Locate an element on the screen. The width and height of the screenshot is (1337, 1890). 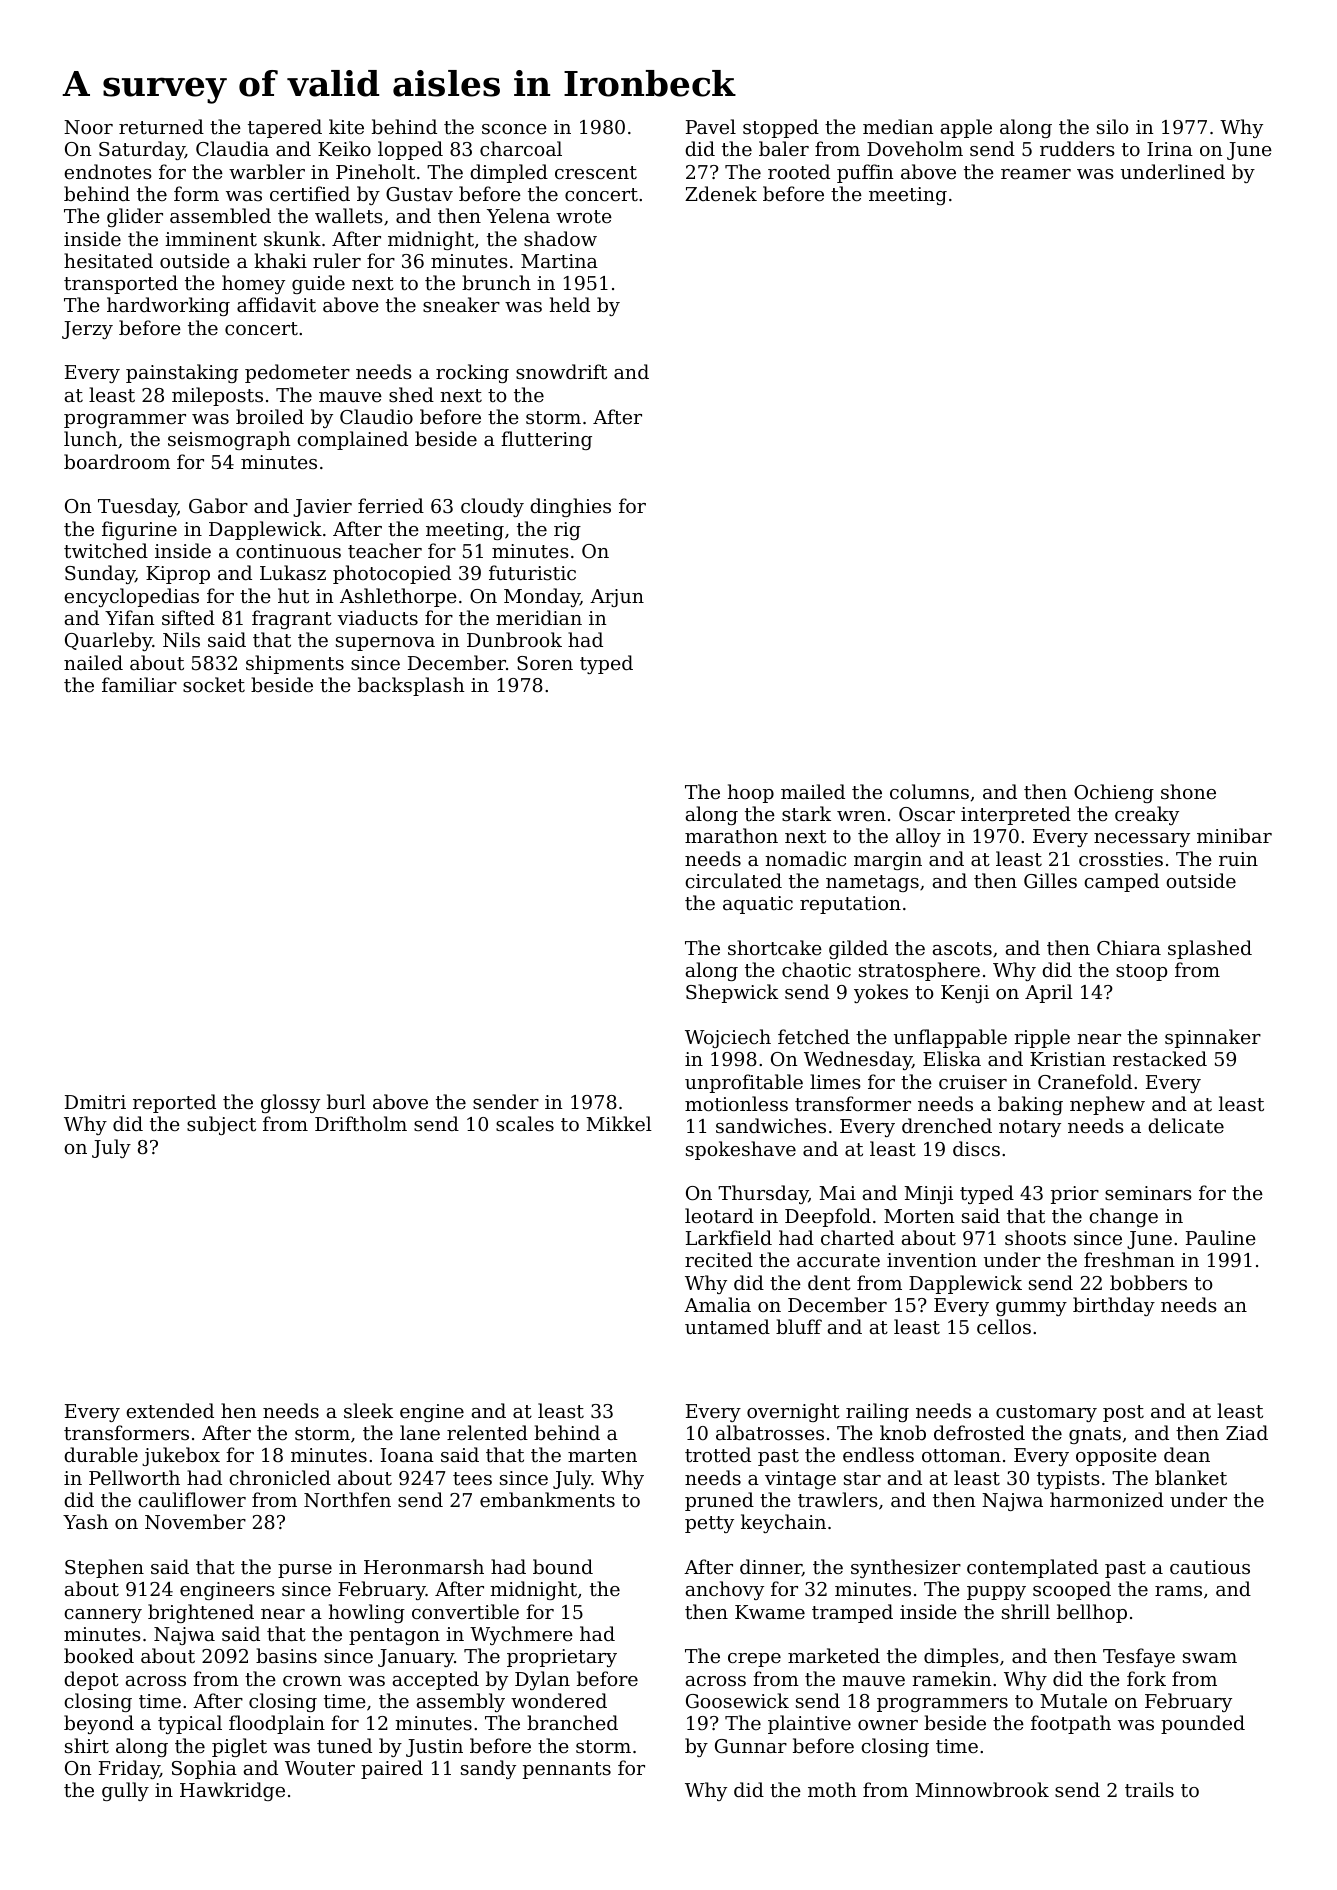
relented is located at coordinates (487, 1432).
